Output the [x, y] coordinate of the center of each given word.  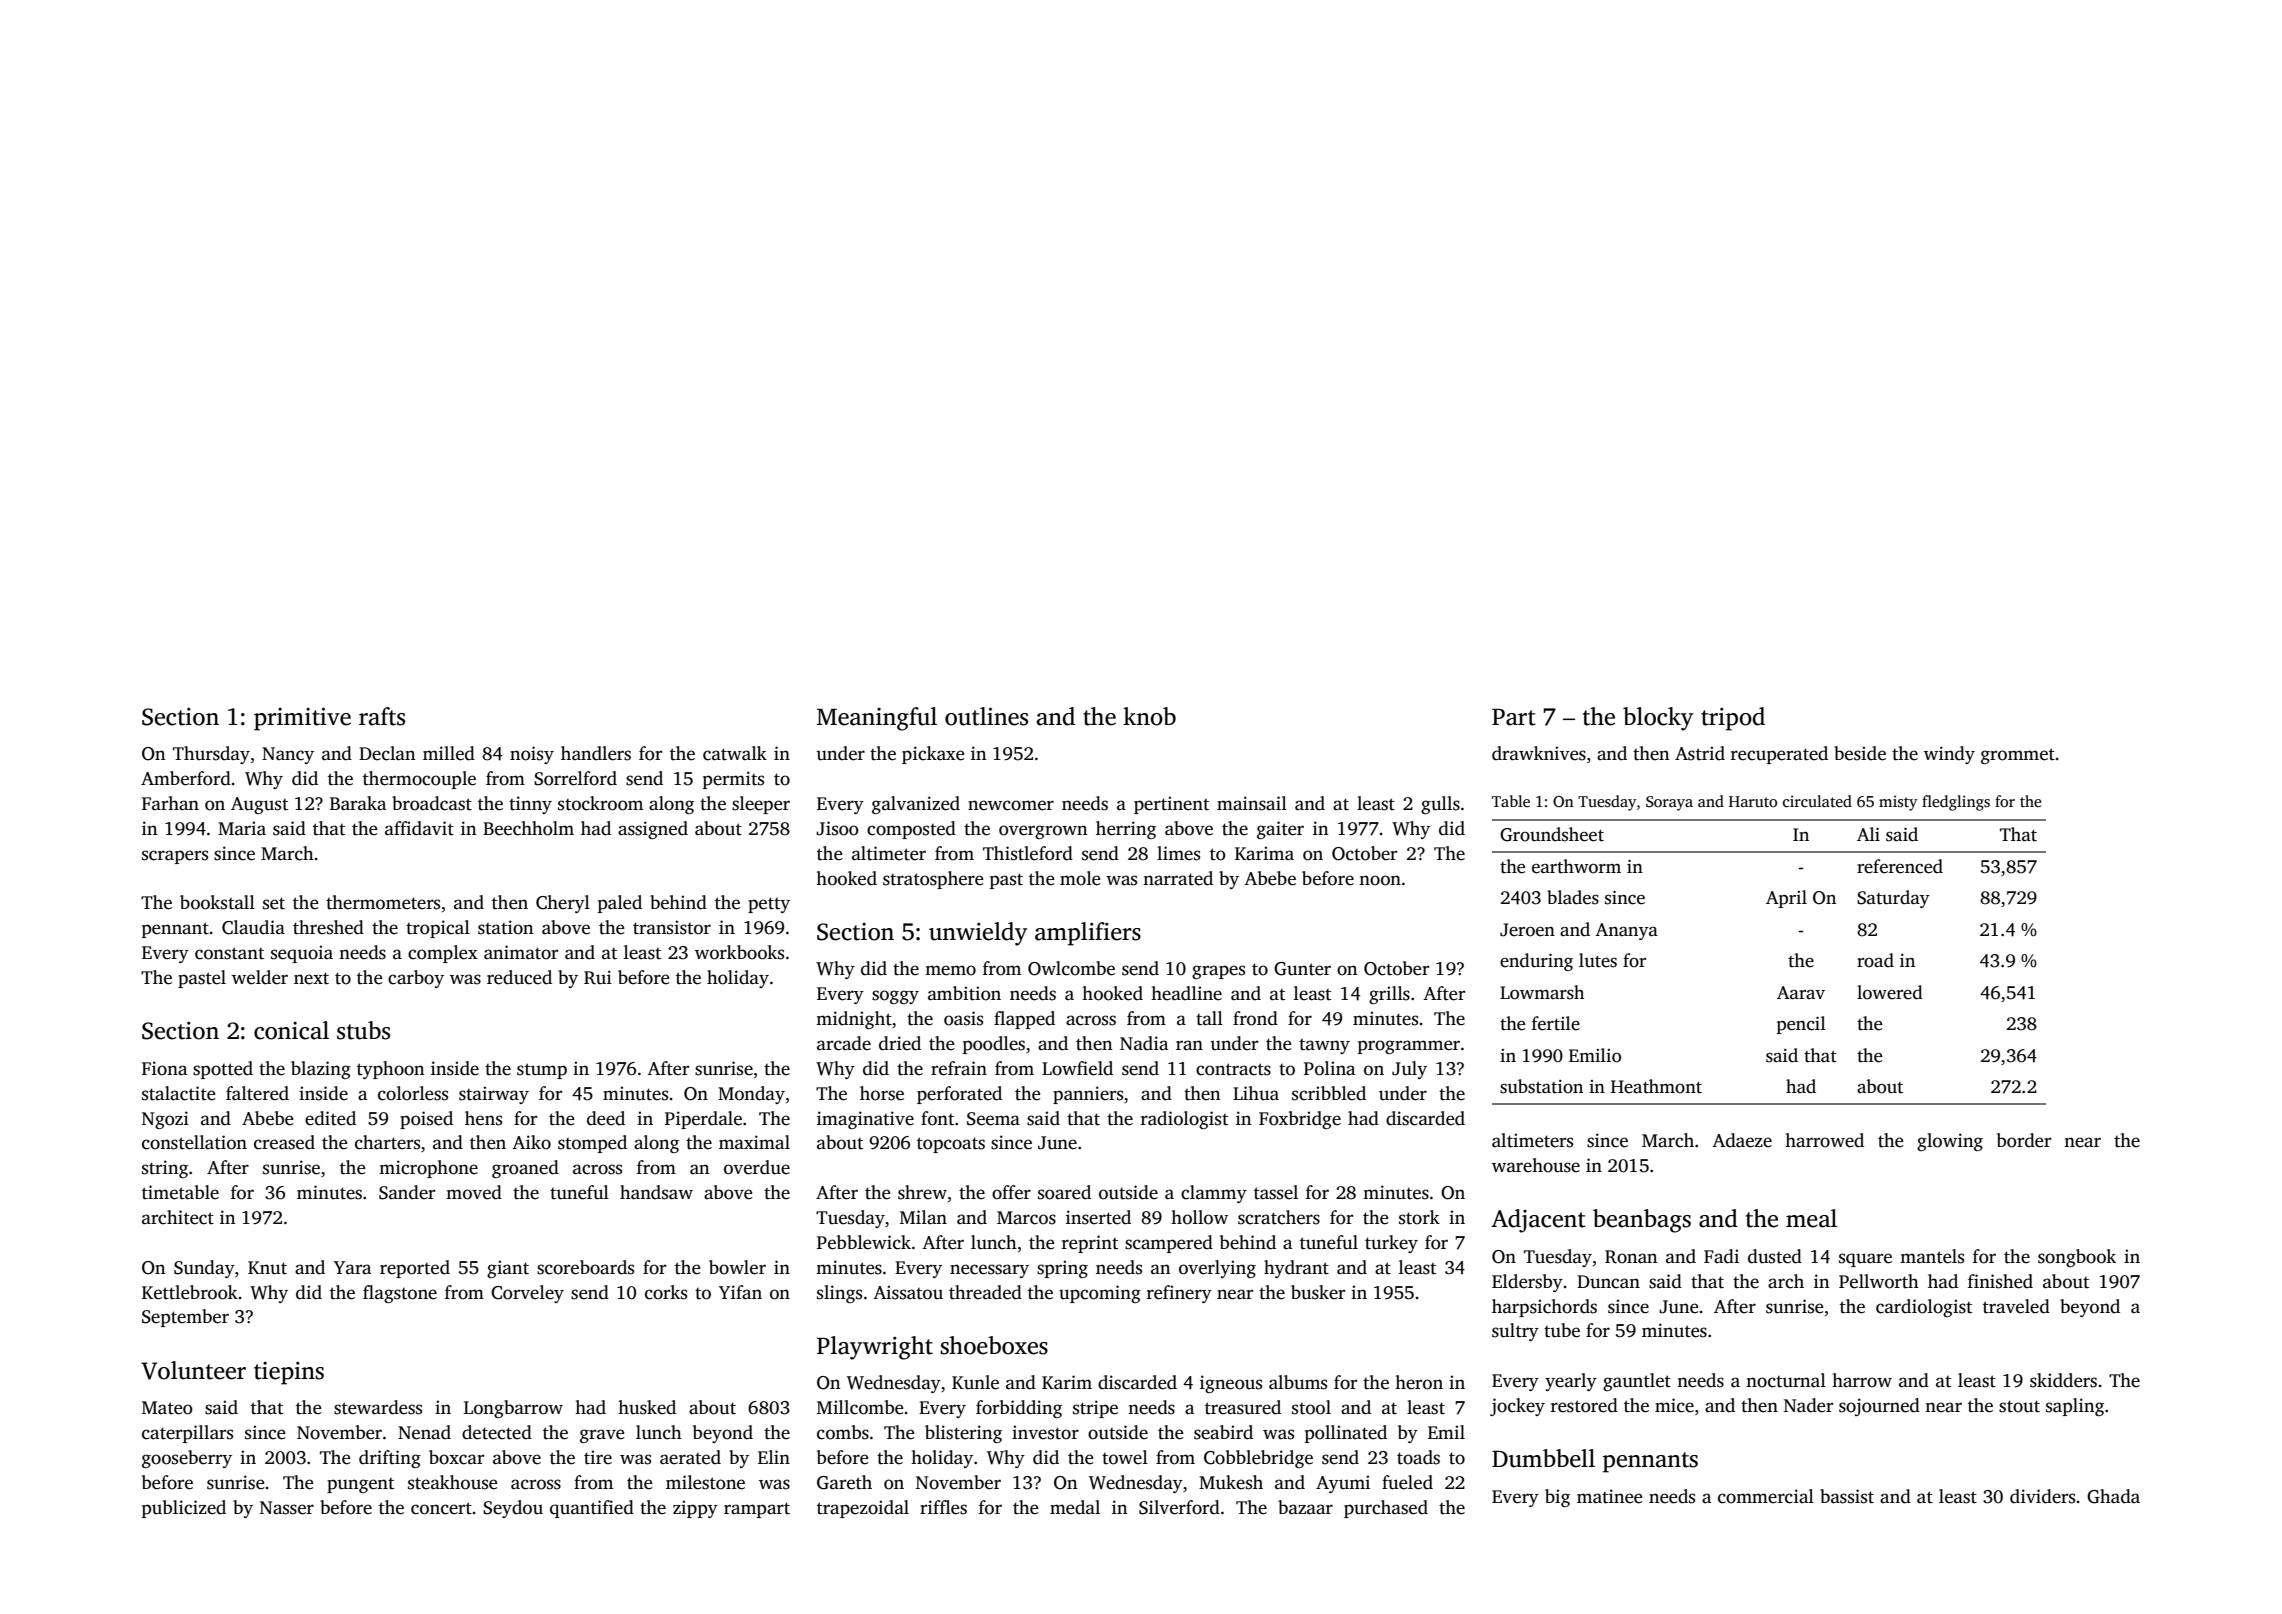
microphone [428, 1169]
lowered [1890, 992]
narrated [1178, 878]
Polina [1329, 1068]
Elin [774, 1457]
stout [2019, 1406]
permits [733, 780]
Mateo [167, 1408]
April [1786, 899]
